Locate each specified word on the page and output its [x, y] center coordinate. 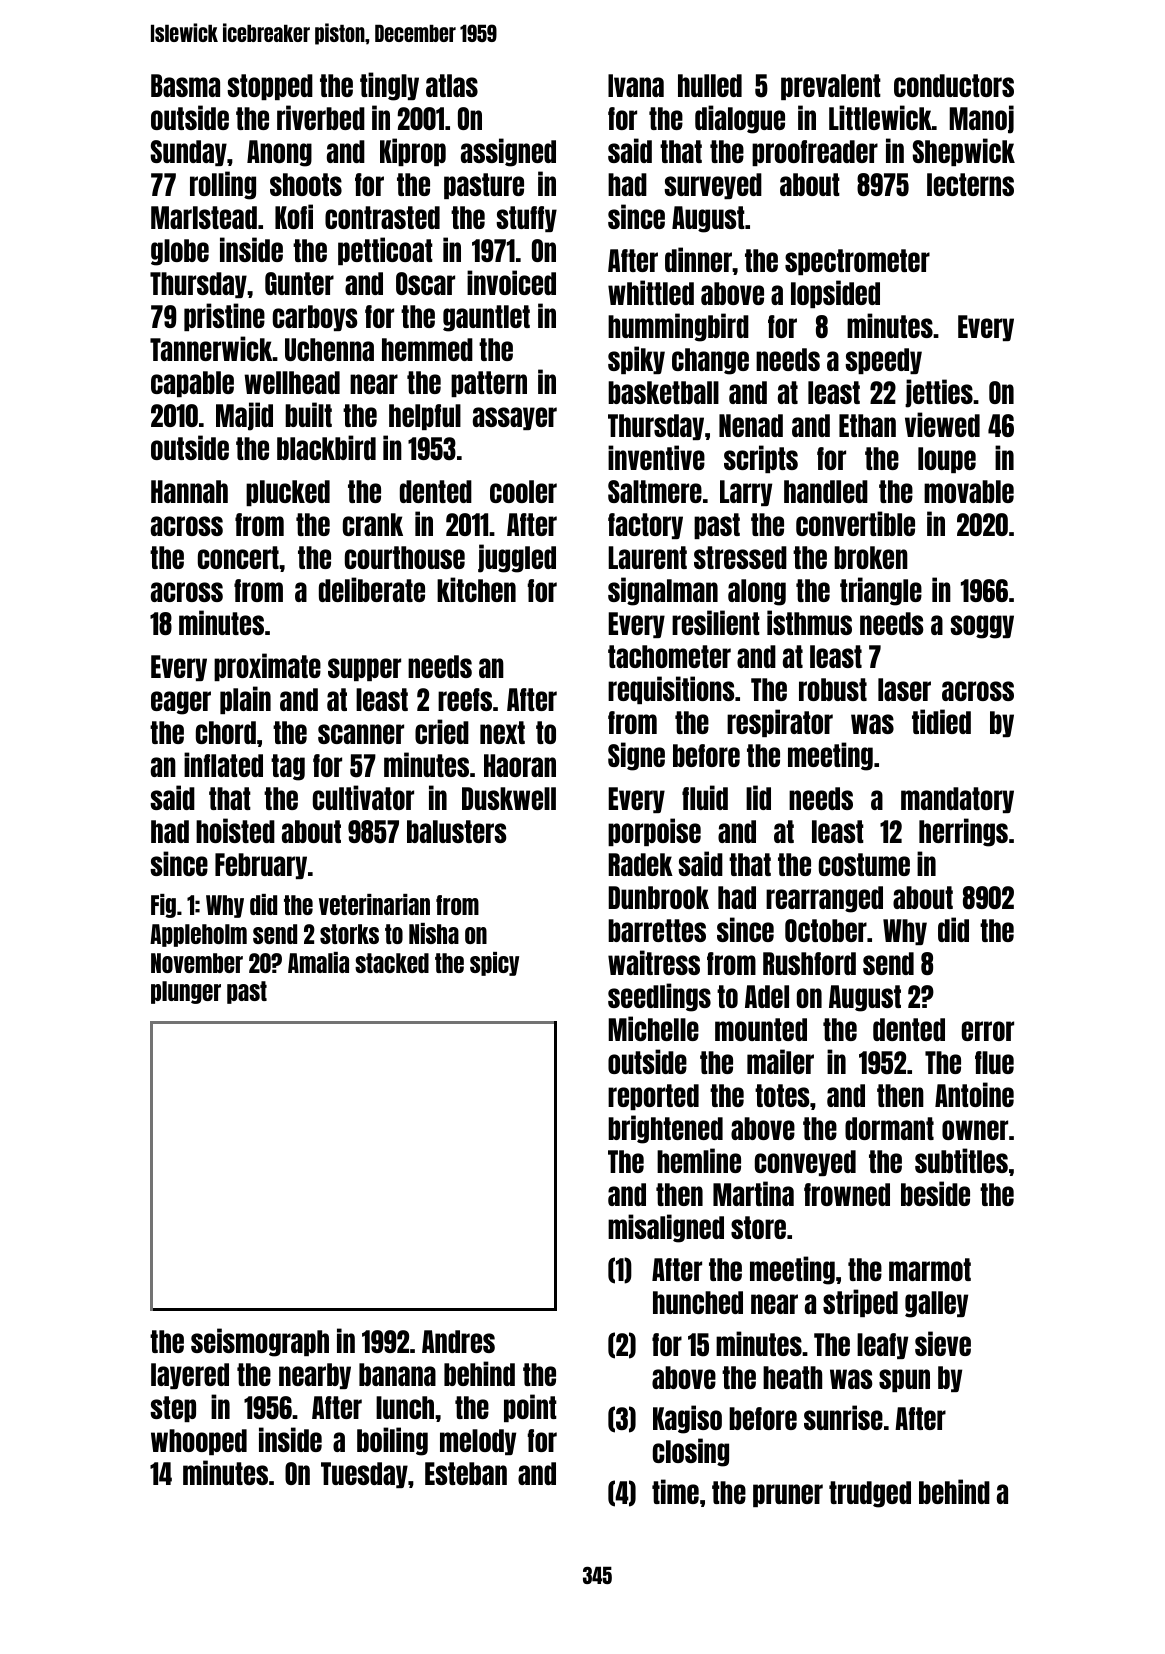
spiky [636, 360]
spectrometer [857, 262]
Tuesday [364, 1475]
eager [181, 703]
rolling [223, 185]
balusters [457, 831]
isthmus [809, 622]
